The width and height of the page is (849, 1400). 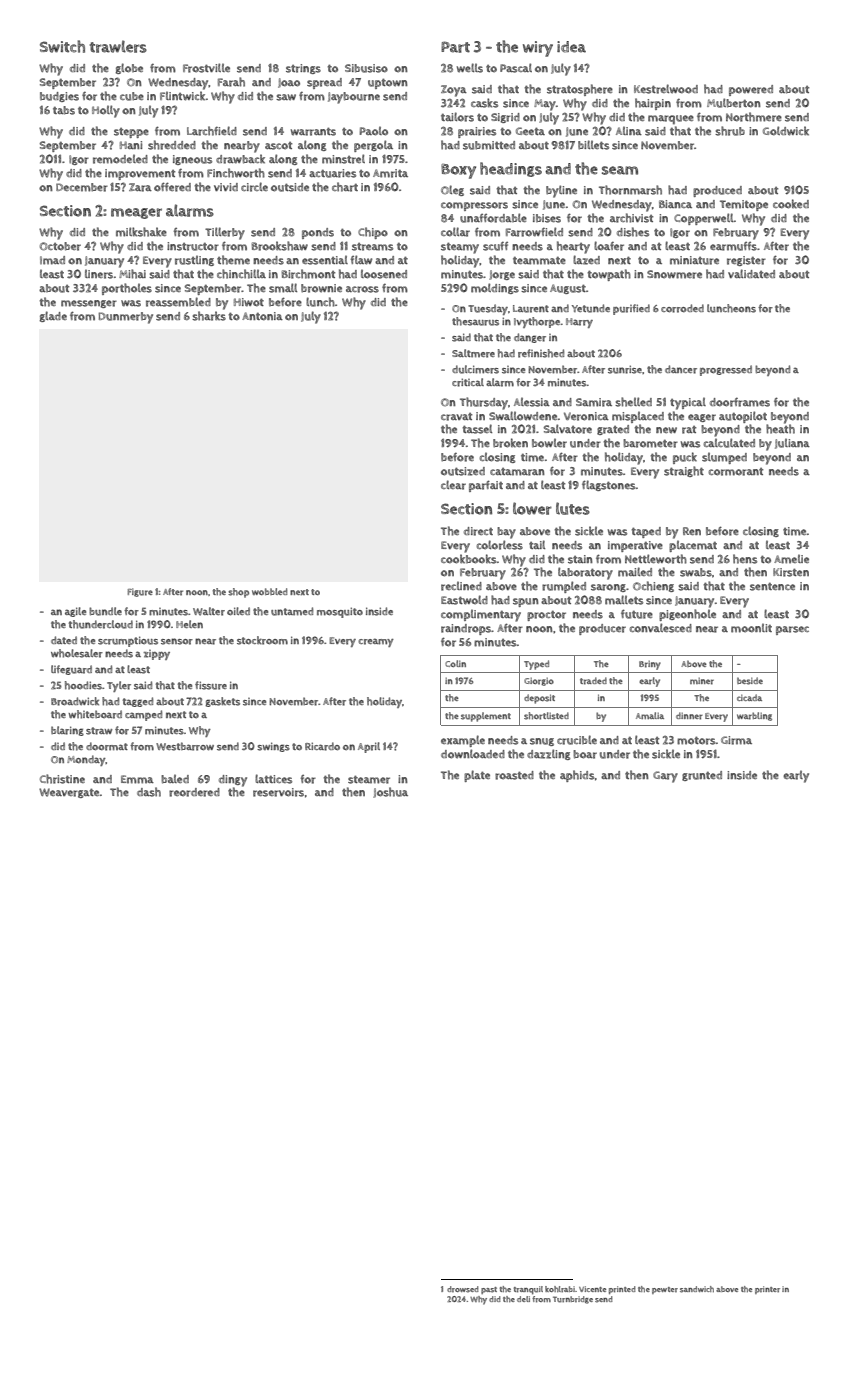 What do you see at coordinates (318, 233) in the page?
I see `ponds` at bounding box center [318, 233].
